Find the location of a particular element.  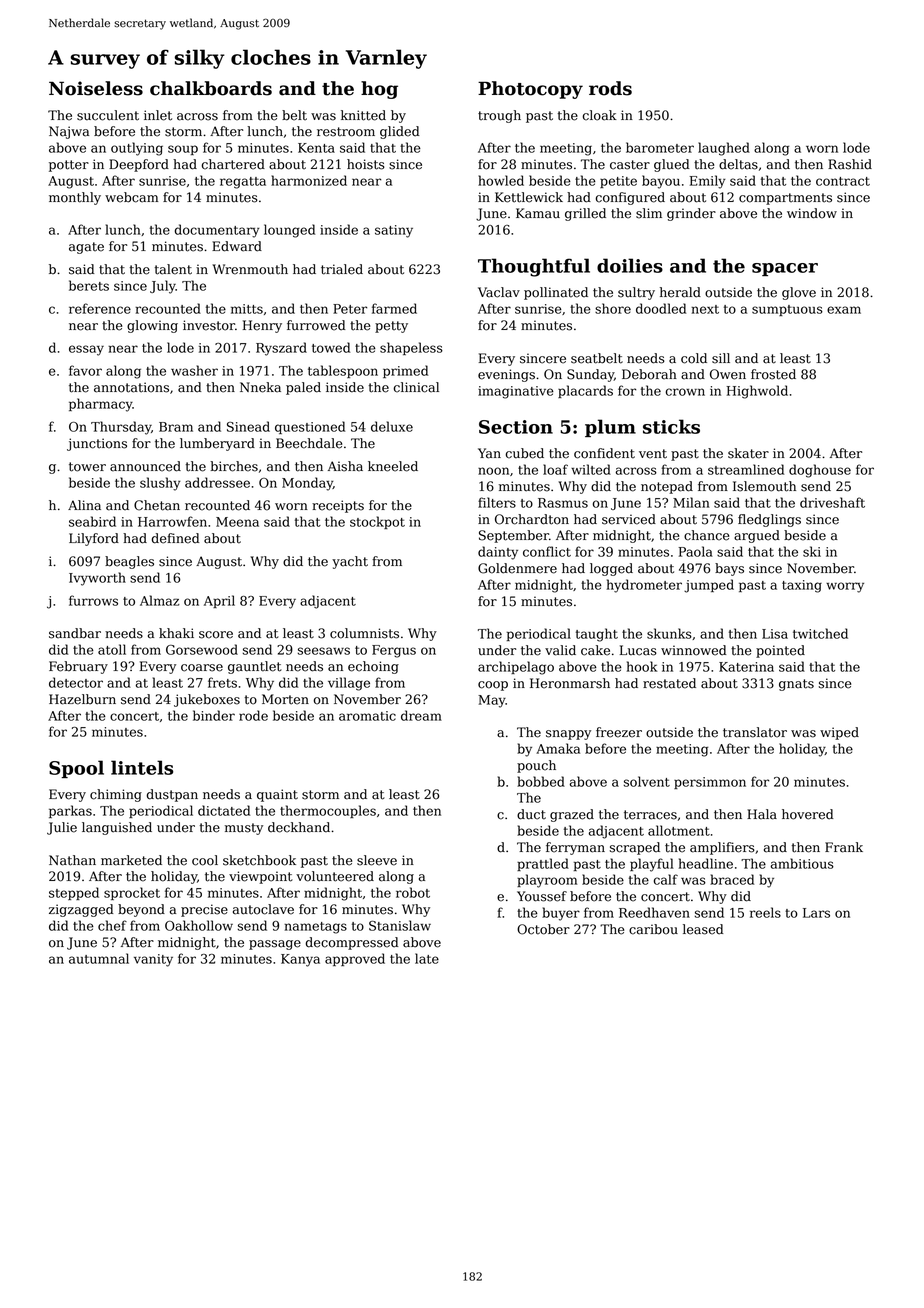

glided is located at coordinates (400, 132).
